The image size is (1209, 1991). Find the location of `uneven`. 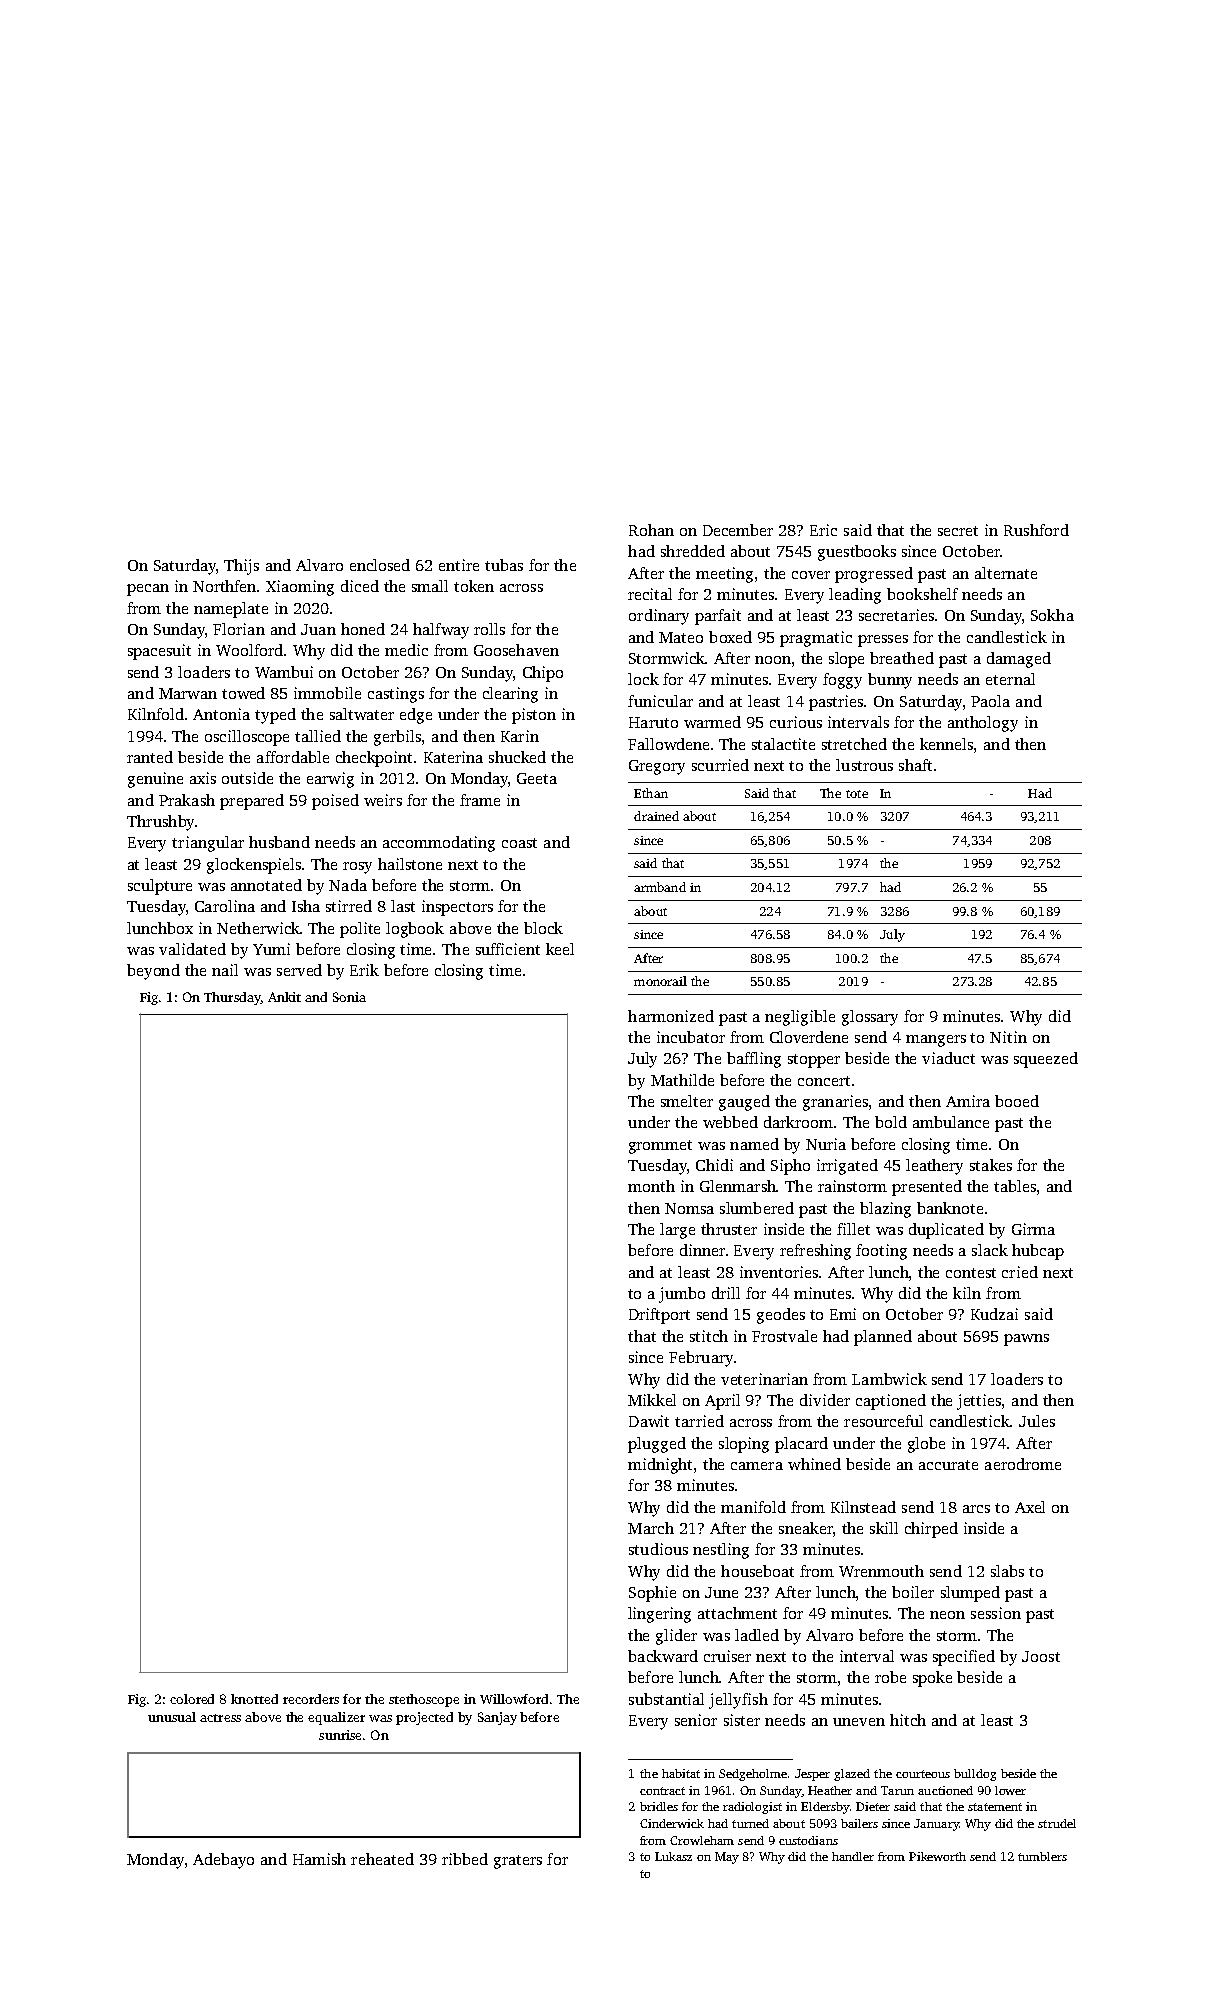

uneven is located at coordinates (859, 1722).
